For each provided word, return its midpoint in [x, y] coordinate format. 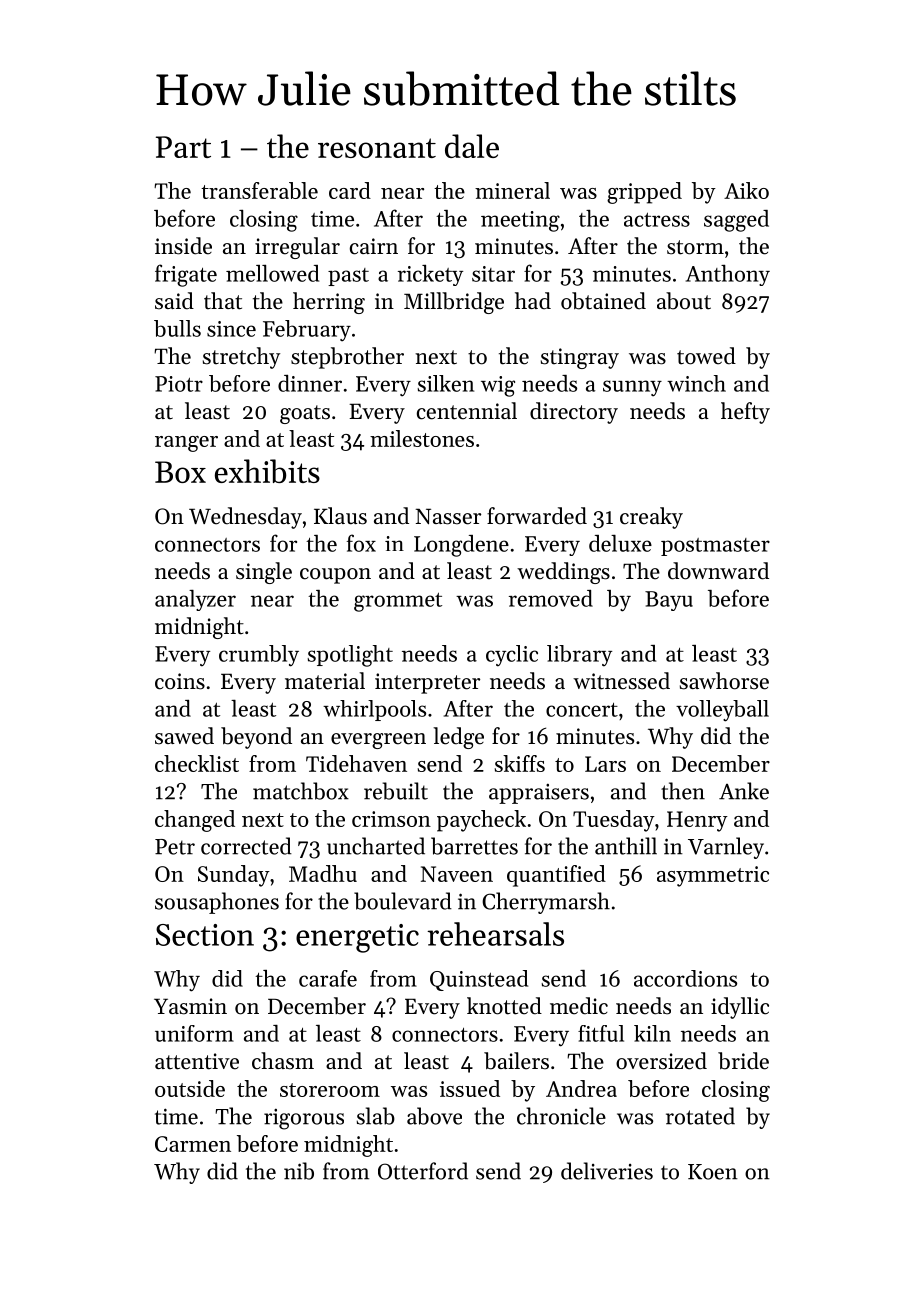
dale [472, 146]
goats [305, 414]
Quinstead [479, 980]
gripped [644, 193]
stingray [580, 358]
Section [205, 935]
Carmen [193, 1144]
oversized [661, 1061]
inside [183, 246]
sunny [632, 388]
